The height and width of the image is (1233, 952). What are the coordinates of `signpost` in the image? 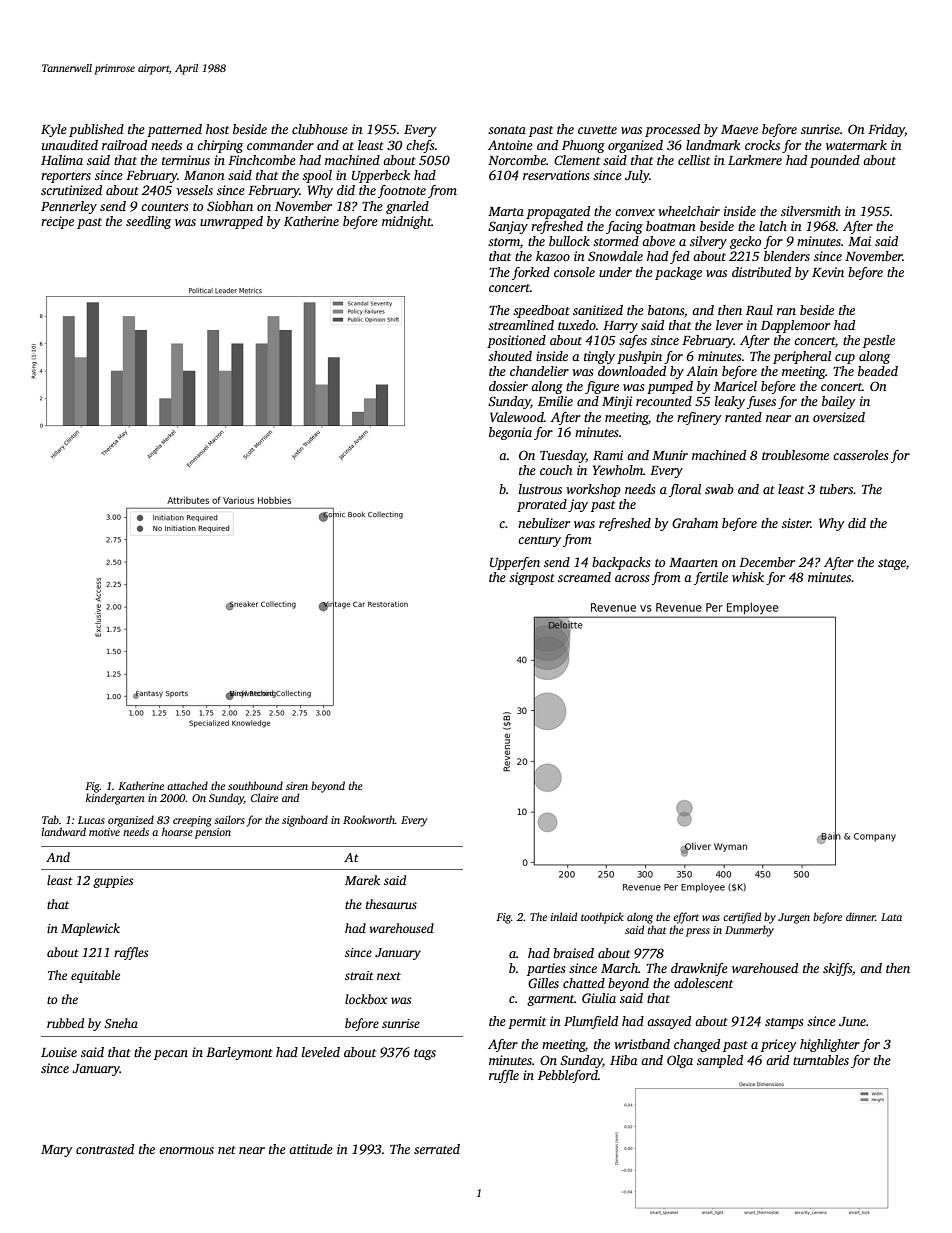 It's located at (532, 578).
